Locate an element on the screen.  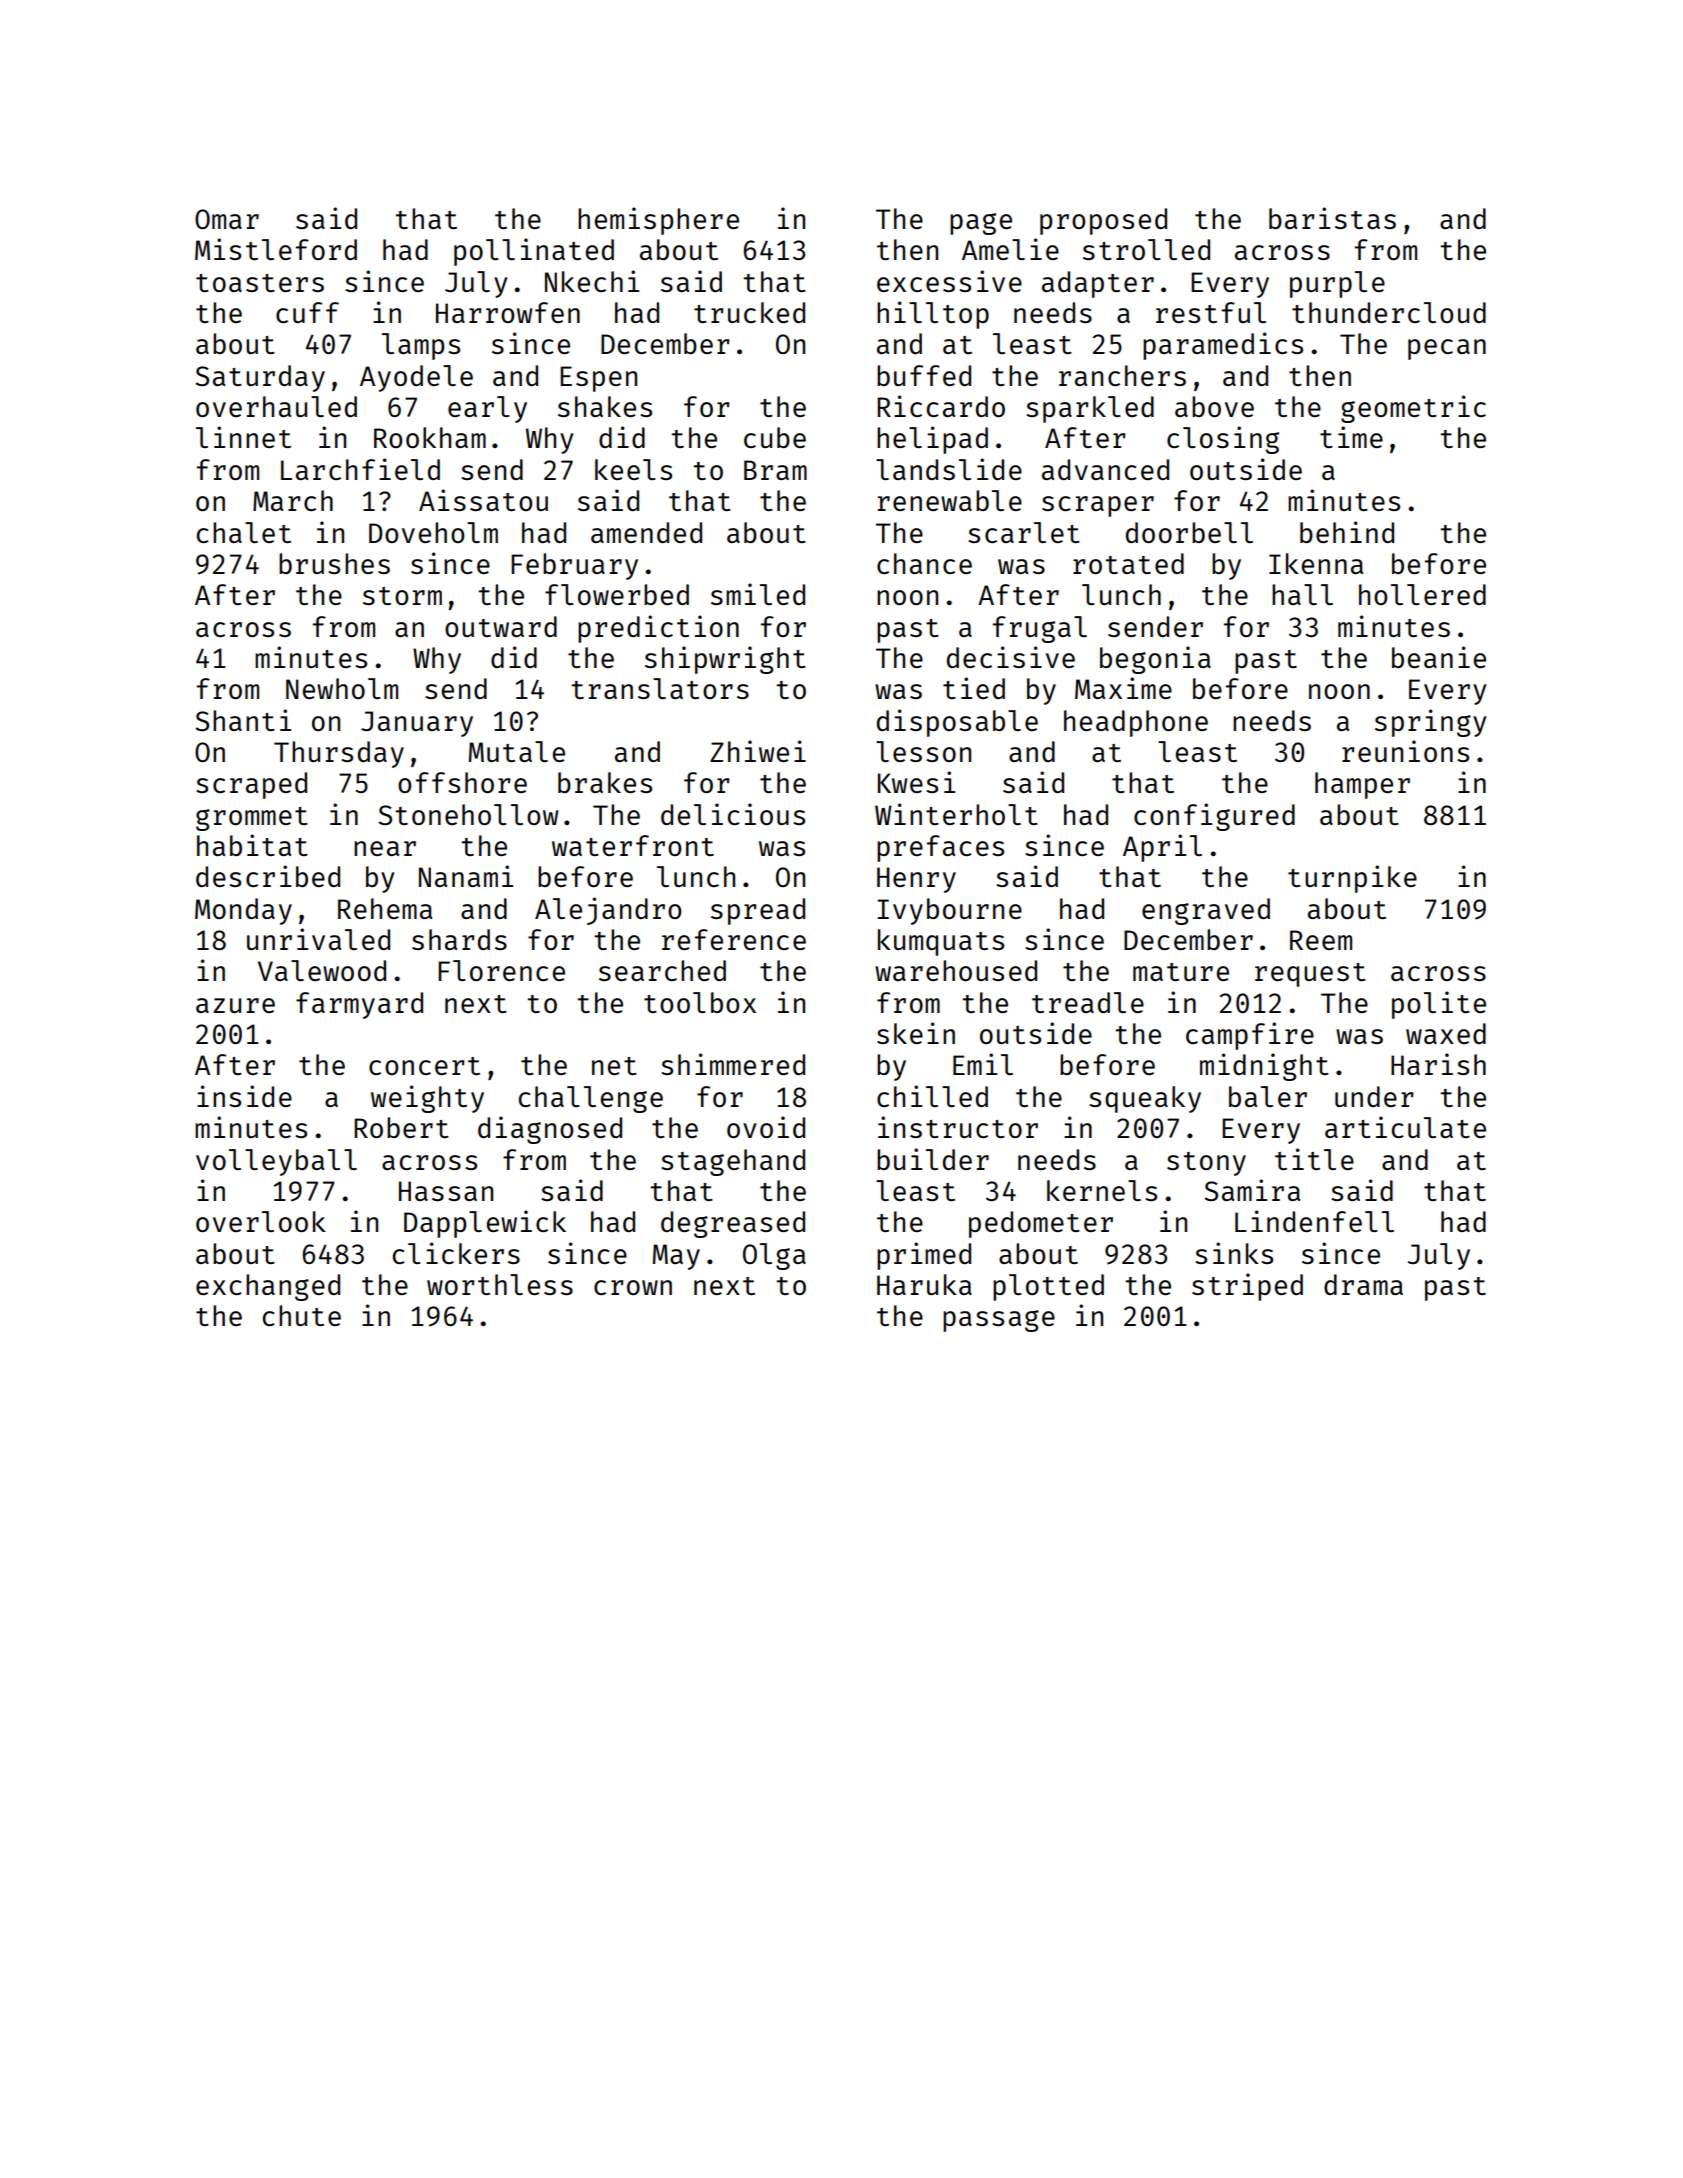
degreased is located at coordinates (733, 1224).
